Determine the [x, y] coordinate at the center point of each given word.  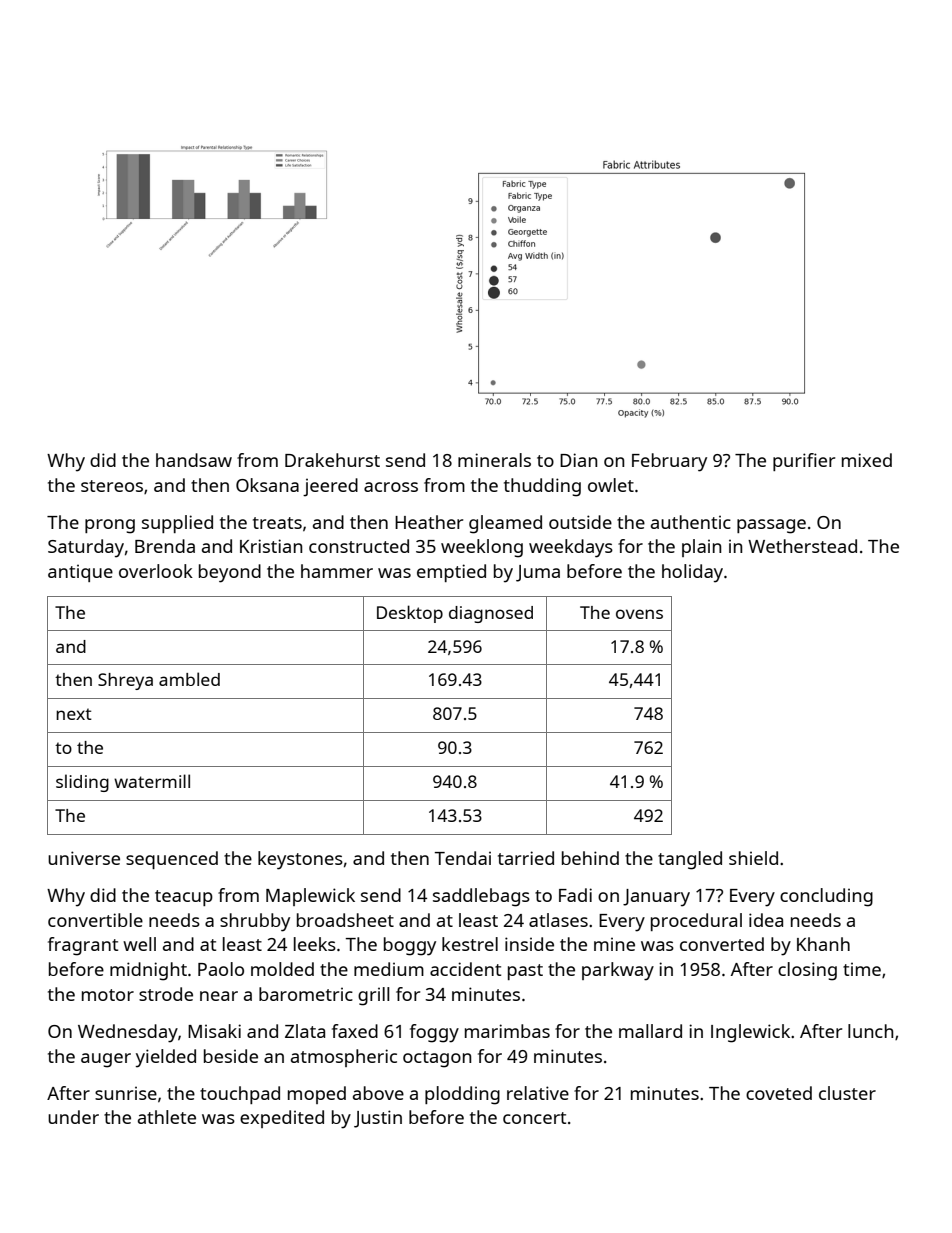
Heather [429, 522]
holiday [692, 573]
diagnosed [491, 614]
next [74, 714]
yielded [166, 1058]
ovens [639, 614]
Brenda [165, 546]
